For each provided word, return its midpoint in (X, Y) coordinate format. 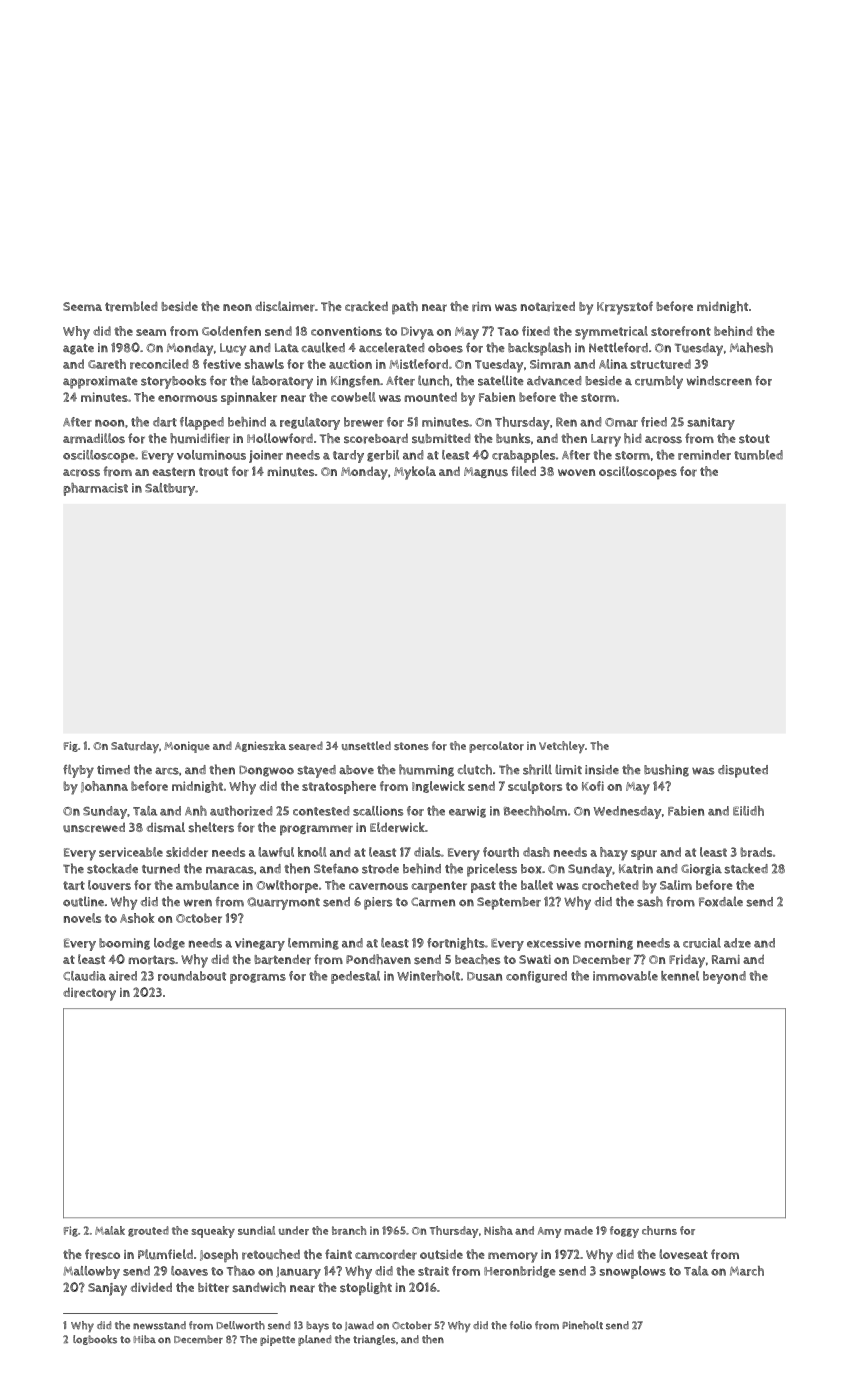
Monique (187, 747)
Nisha (498, 1230)
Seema (82, 306)
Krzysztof (625, 308)
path (405, 308)
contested (321, 811)
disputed (743, 771)
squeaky (213, 1232)
